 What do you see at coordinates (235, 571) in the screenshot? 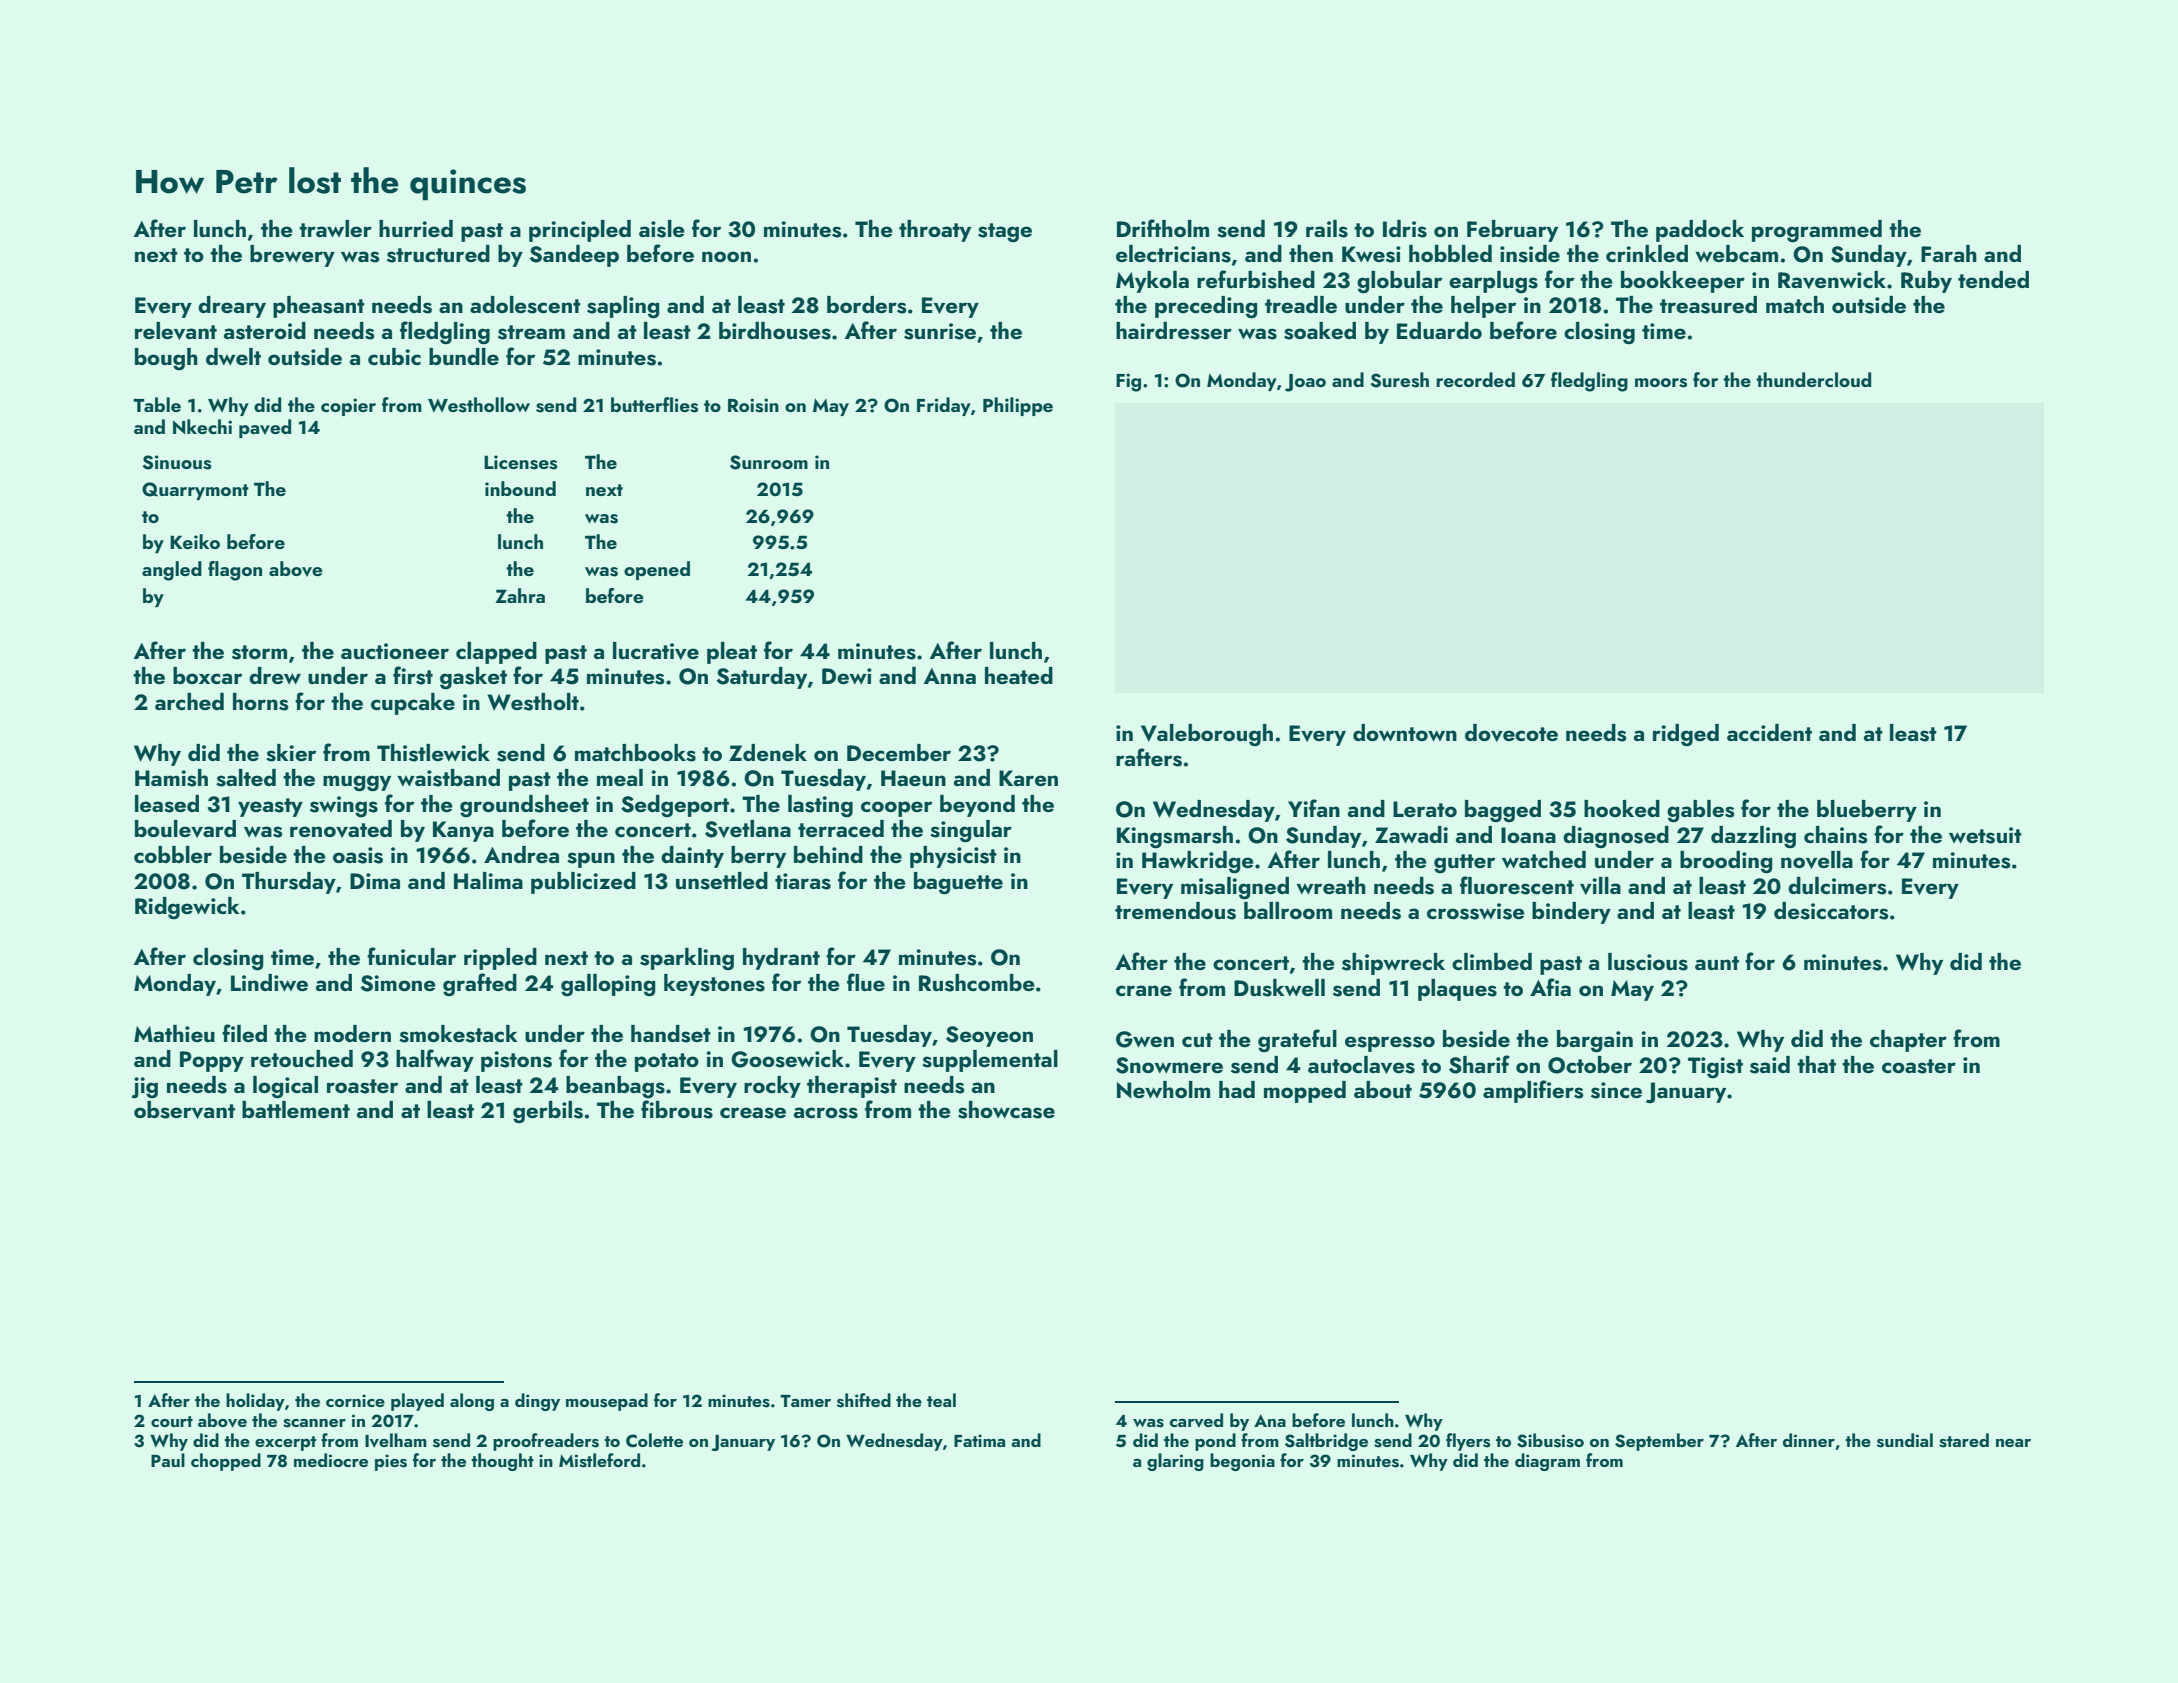
I see `flagon` at bounding box center [235, 571].
